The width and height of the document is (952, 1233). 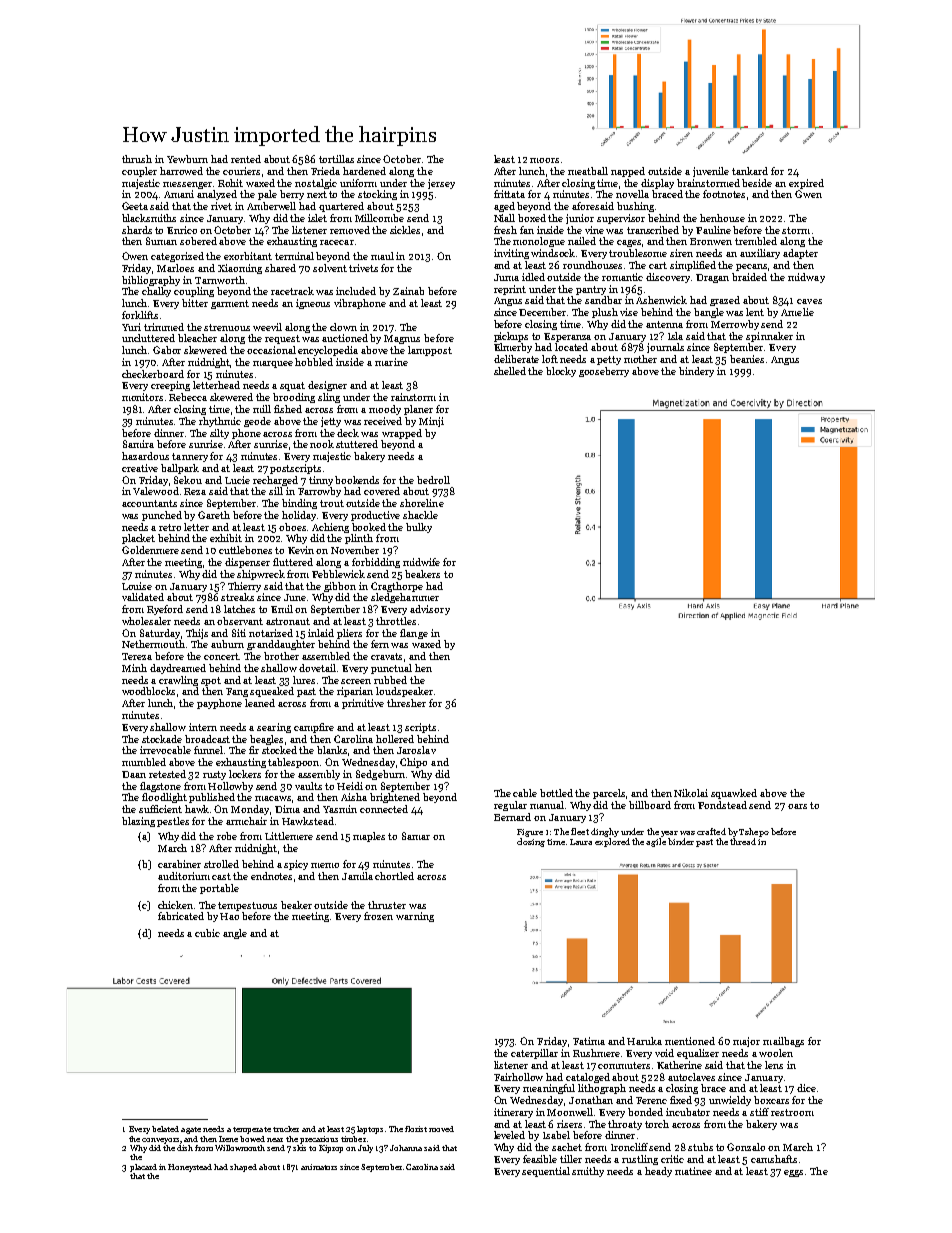 I want to click on Yewburn, so click(x=187, y=159).
